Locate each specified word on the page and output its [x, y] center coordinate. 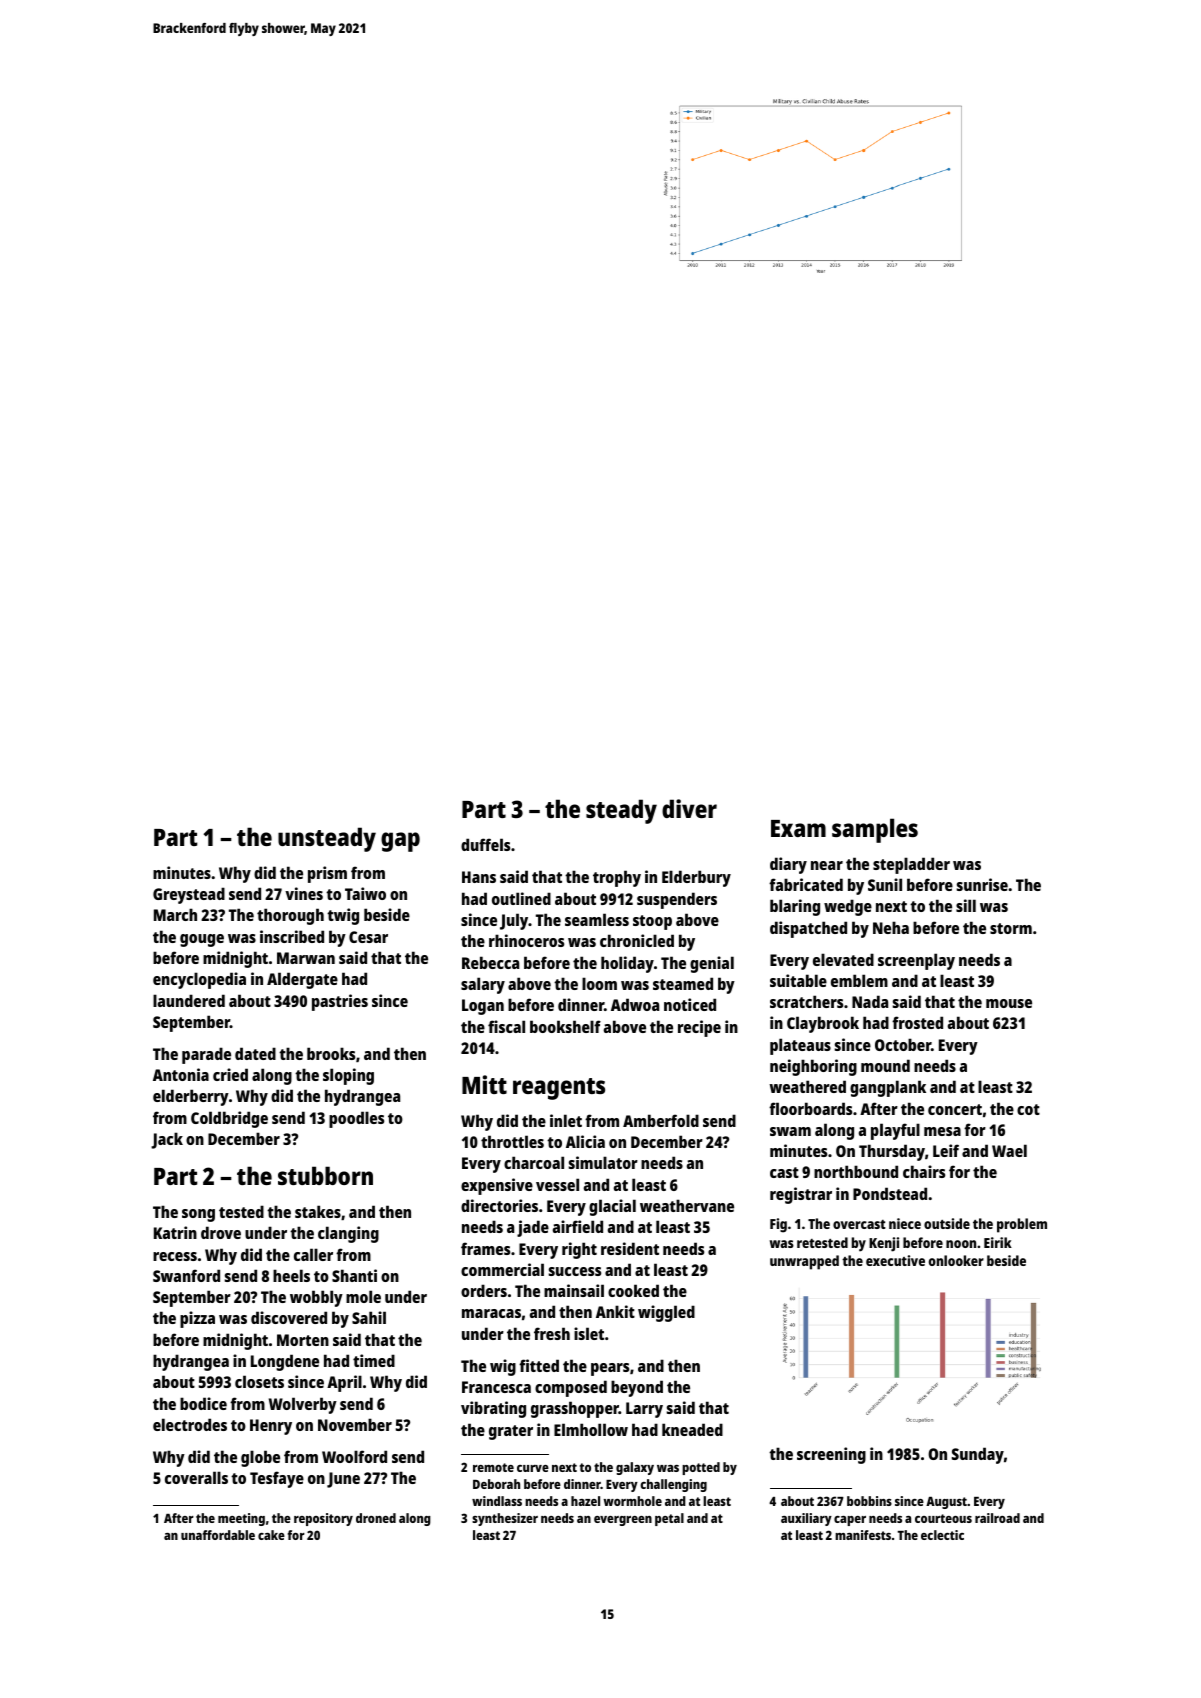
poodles [356, 1119]
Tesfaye [277, 1479]
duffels [485, 844]
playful [895, 1131]
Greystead [189, 895]
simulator [603, 1162]
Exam [798, 828]
